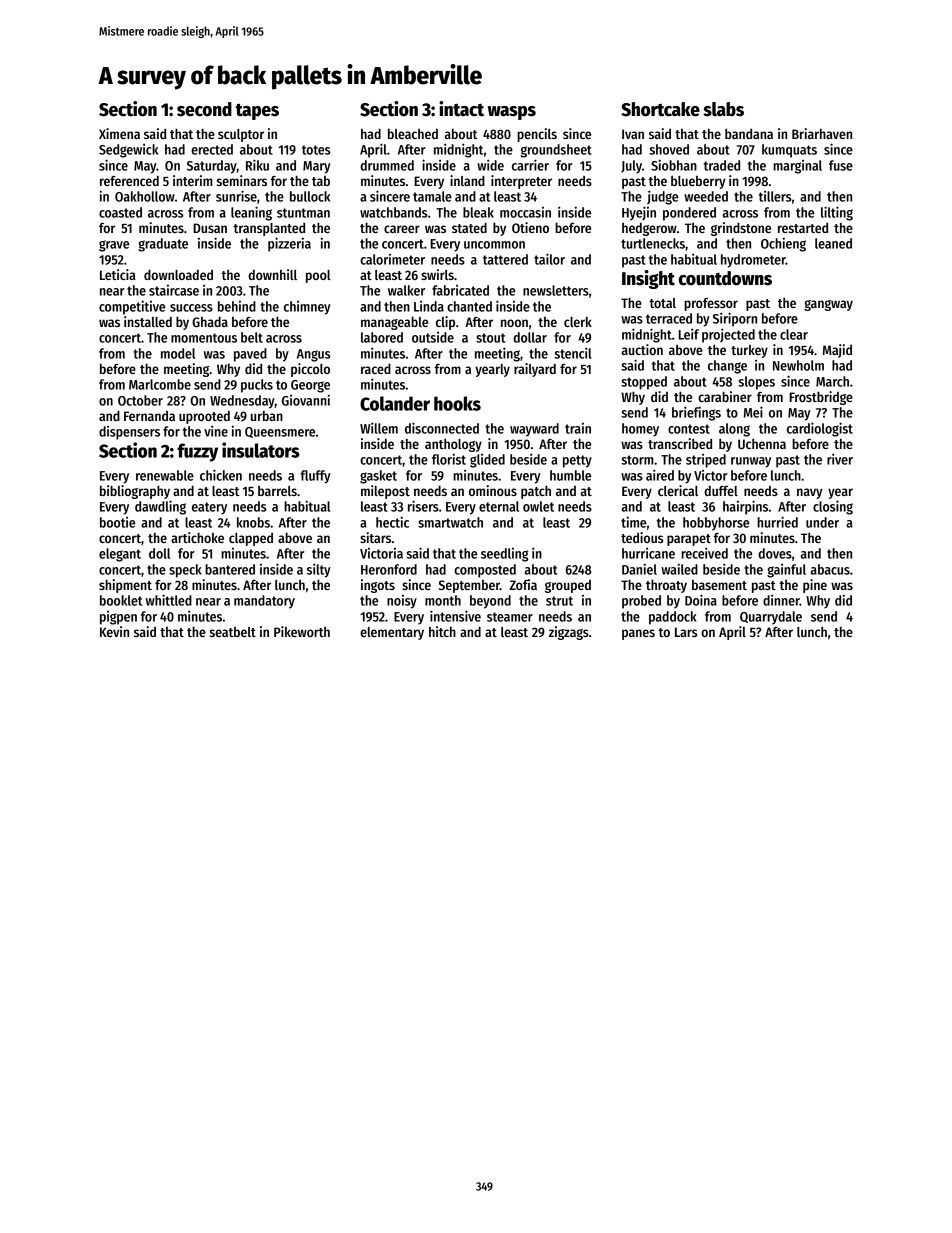 This screenshot has height=1233, width=952. Describe the element at coordinates (114, 631) in the screenshot. I see `Kevin` at that location.
